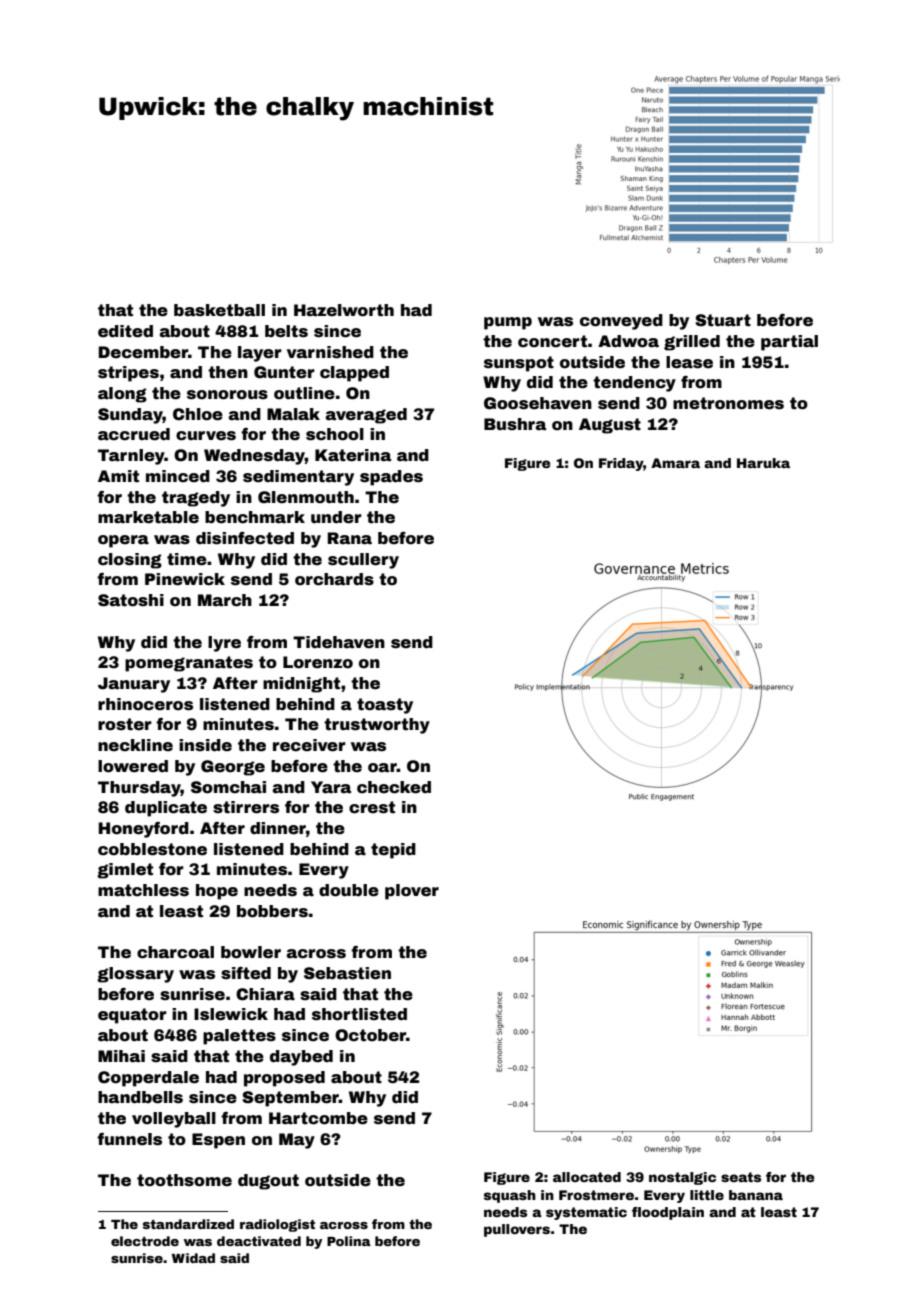  I want to click on Haruka, so click(763, 463).
